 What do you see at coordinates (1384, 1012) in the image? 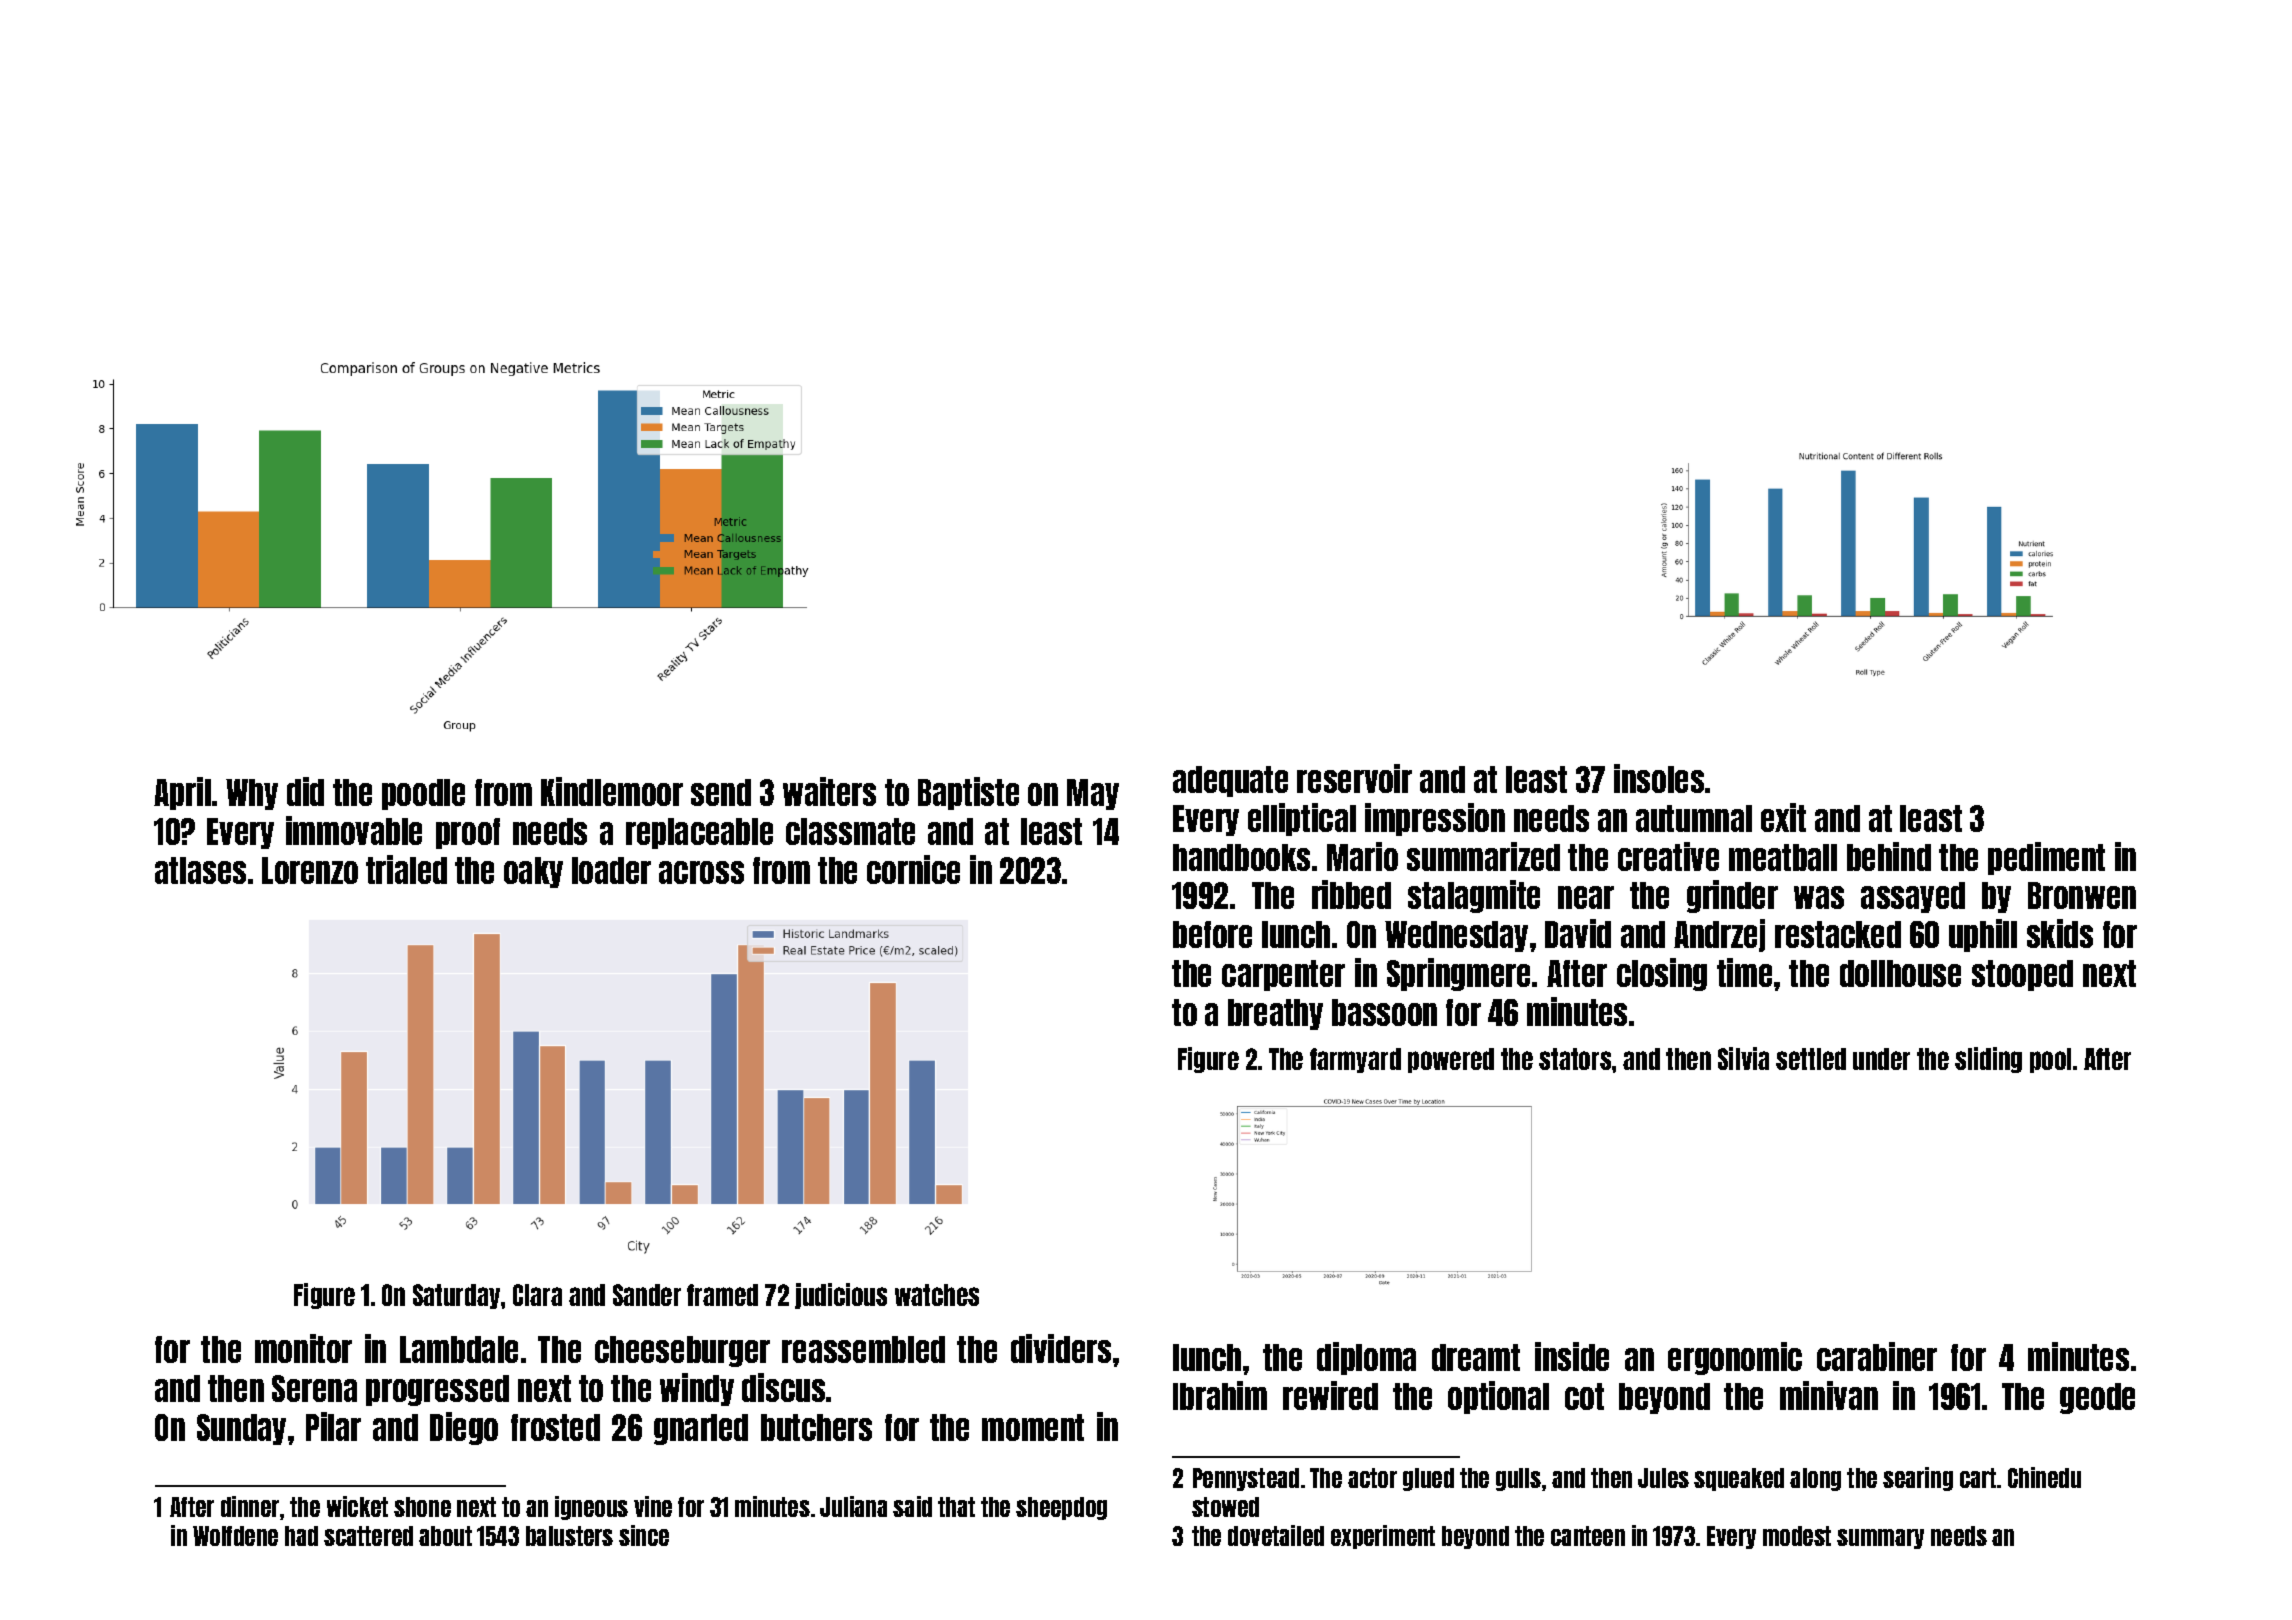
I see `bassoon` at bounding box center [1384, 1012].
